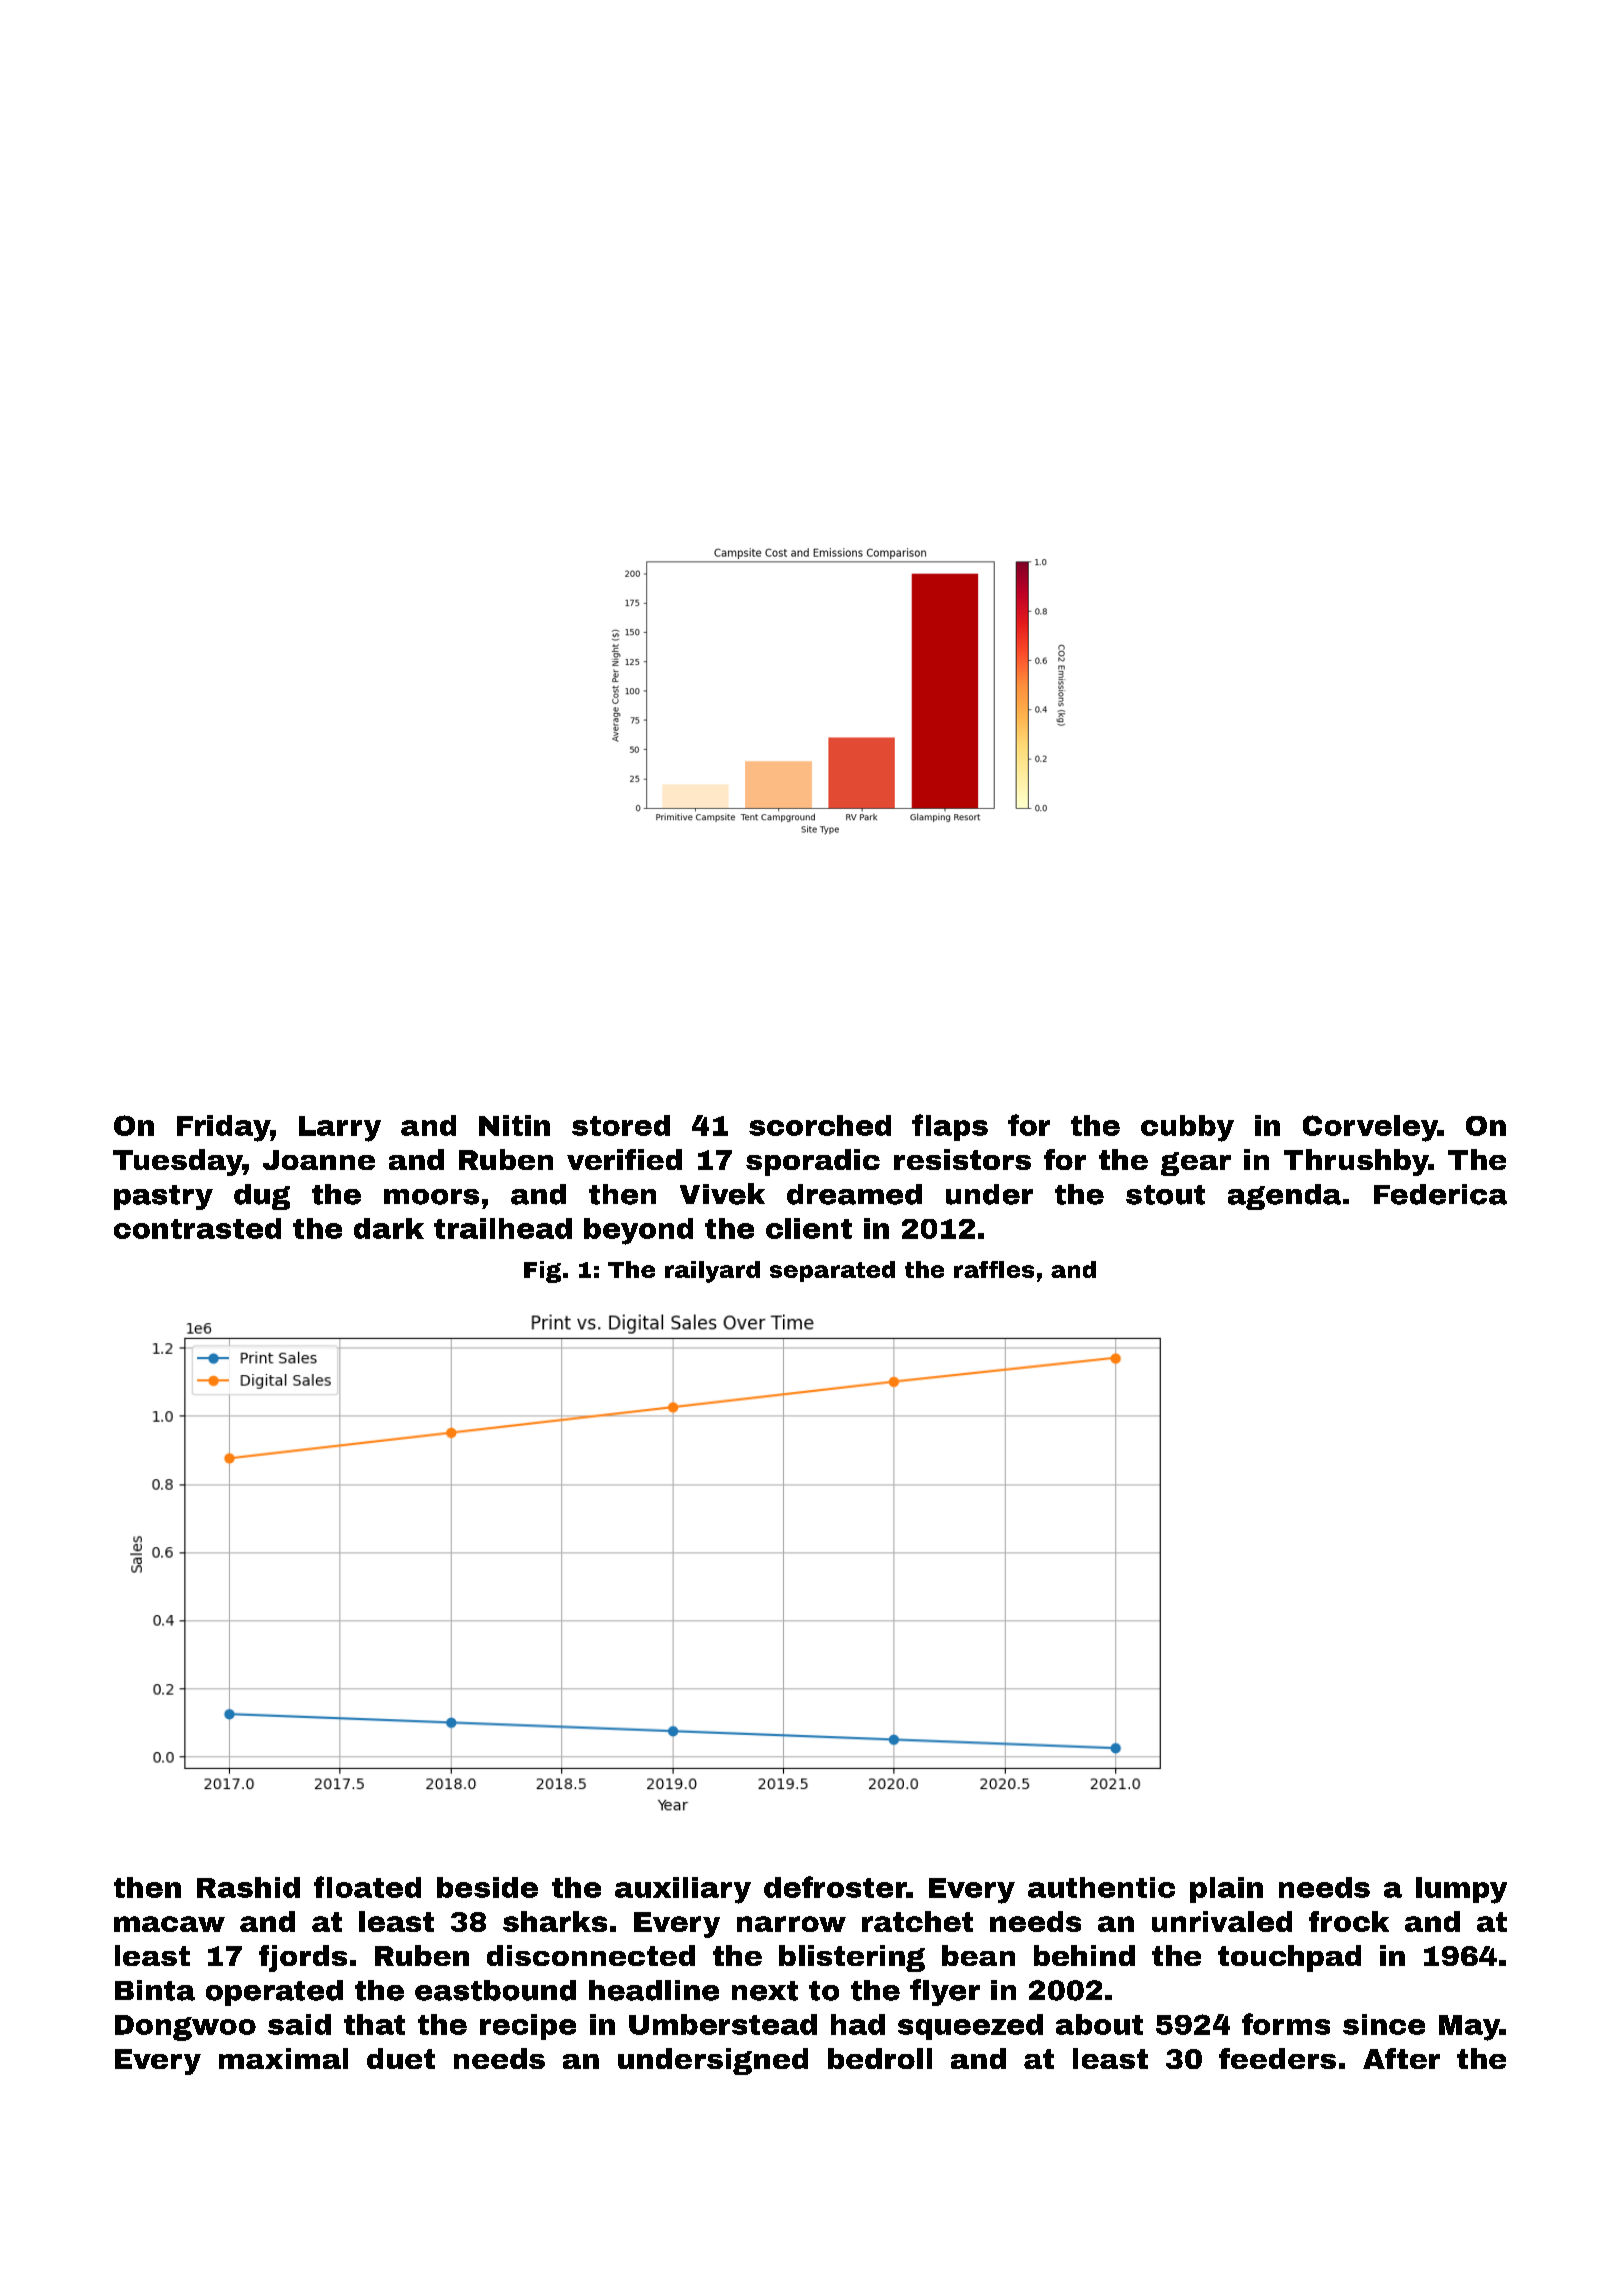 This image has height=2292, width=1620. I want to click on squeezed, so click(970, 2027).
